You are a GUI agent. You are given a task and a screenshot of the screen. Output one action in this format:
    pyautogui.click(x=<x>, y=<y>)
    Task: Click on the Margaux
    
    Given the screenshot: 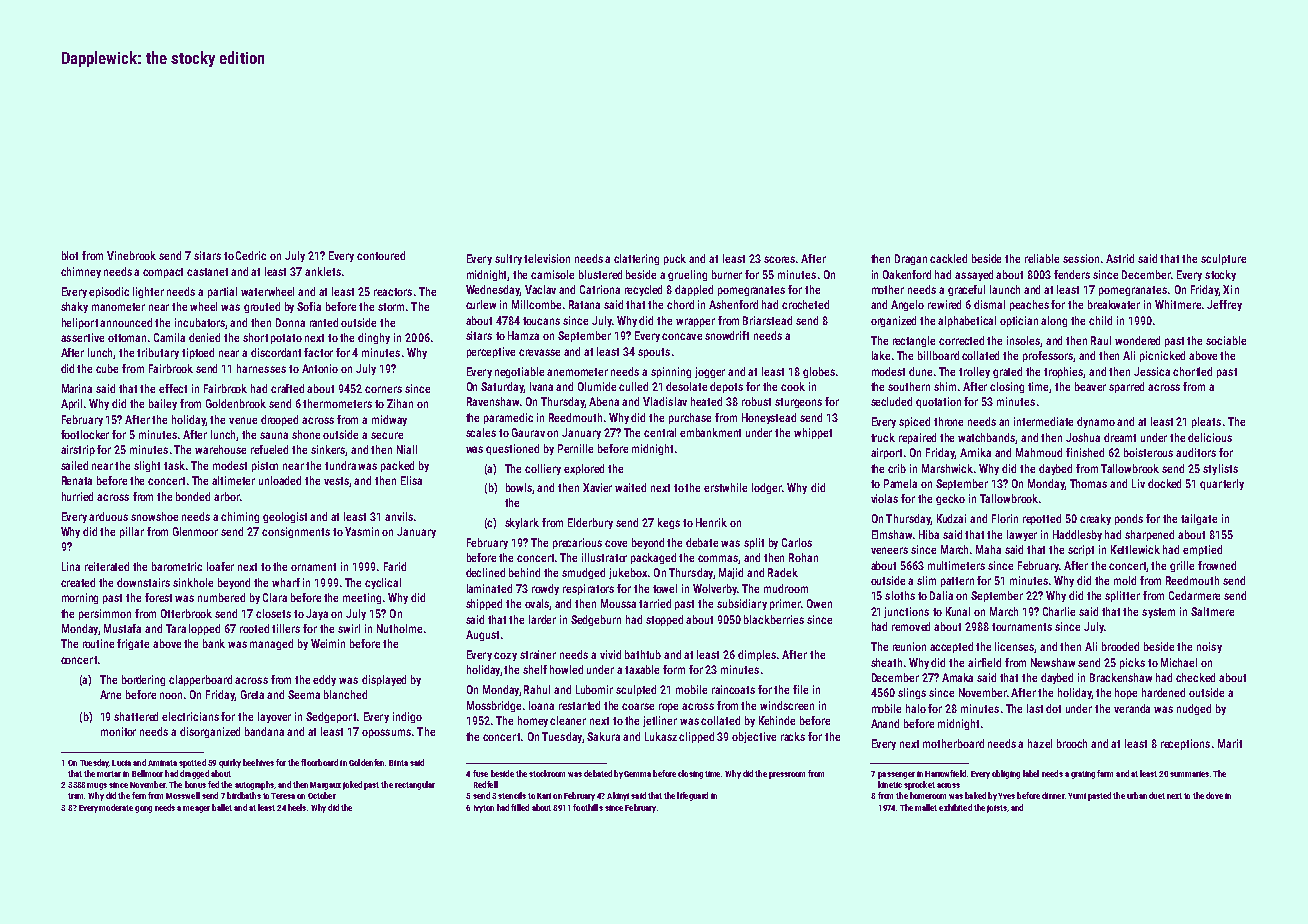 What is the action you would take?
    pyautogui.click(x=325, y=786)
